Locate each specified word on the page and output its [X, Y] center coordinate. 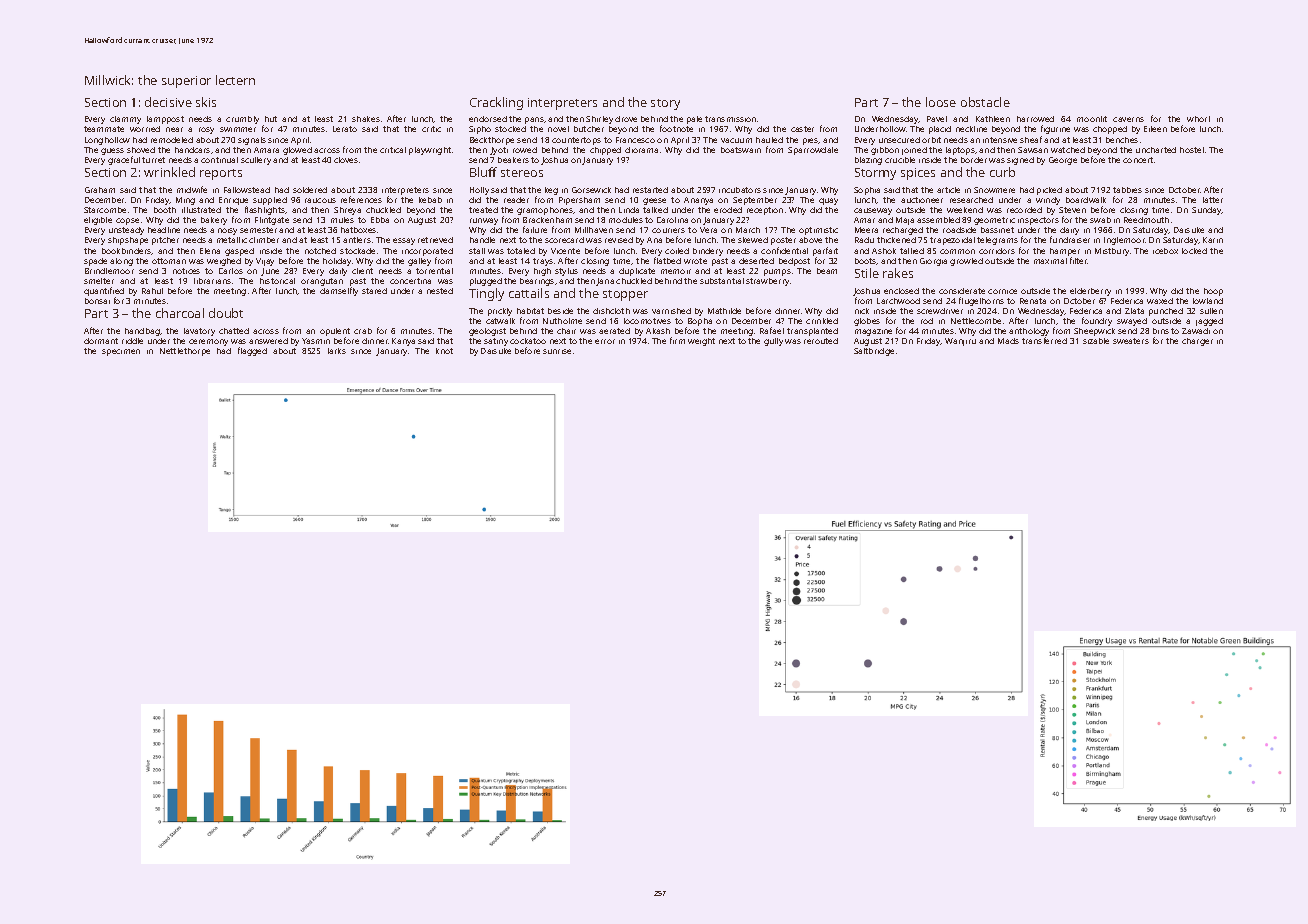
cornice [1002, 291]
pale [694, 120]
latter [1213, 200]
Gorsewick [591, 190]
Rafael [772, 330]
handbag [142, 332]
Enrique [233, 201]
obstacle [985, 102]
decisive [168, 102]
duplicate [637, 272]
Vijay [265, 262]
